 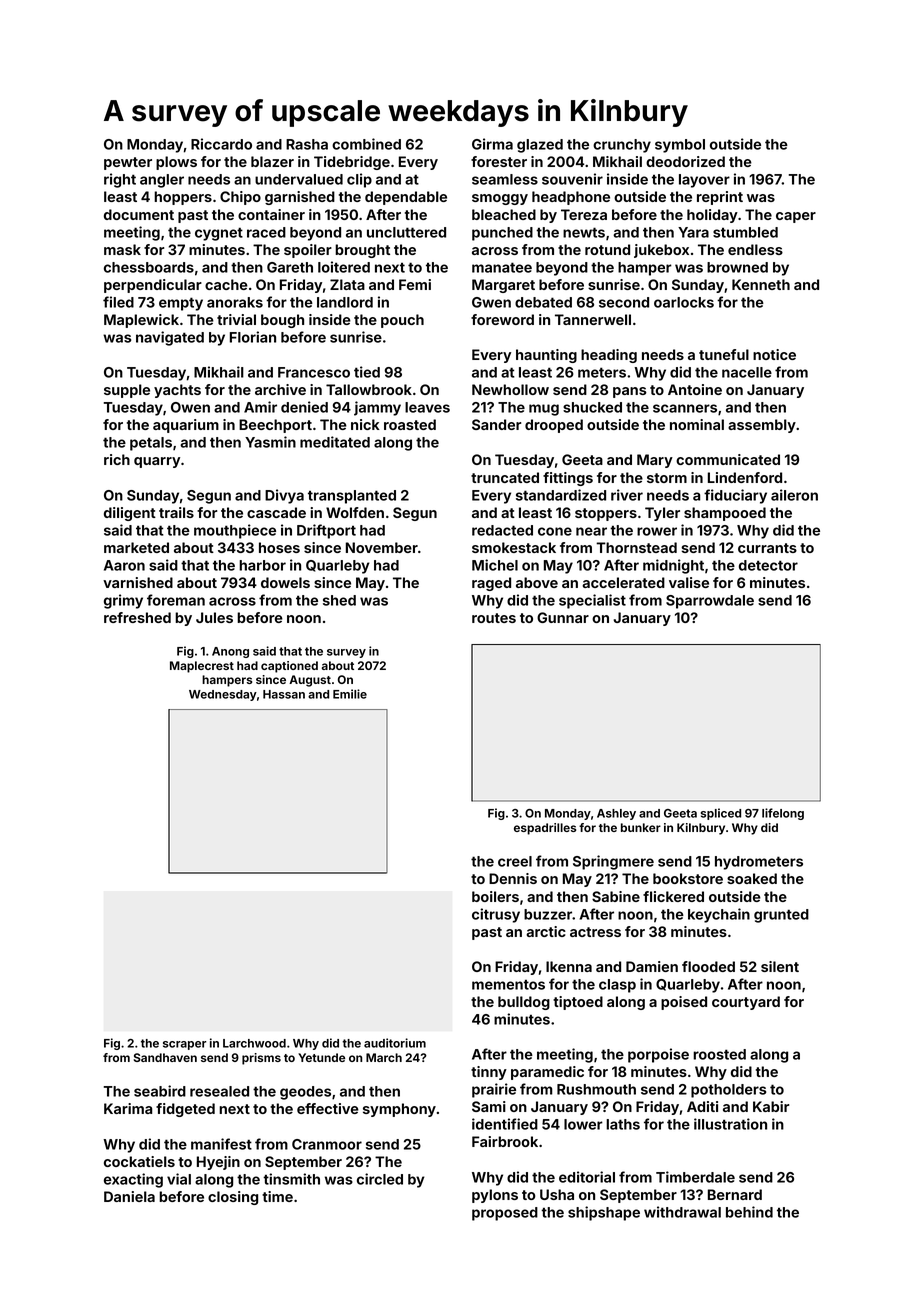 What do you see at coordinates (139, 1161) in the document?
I see `cockatiels` at bounding box center [139, 1161].
